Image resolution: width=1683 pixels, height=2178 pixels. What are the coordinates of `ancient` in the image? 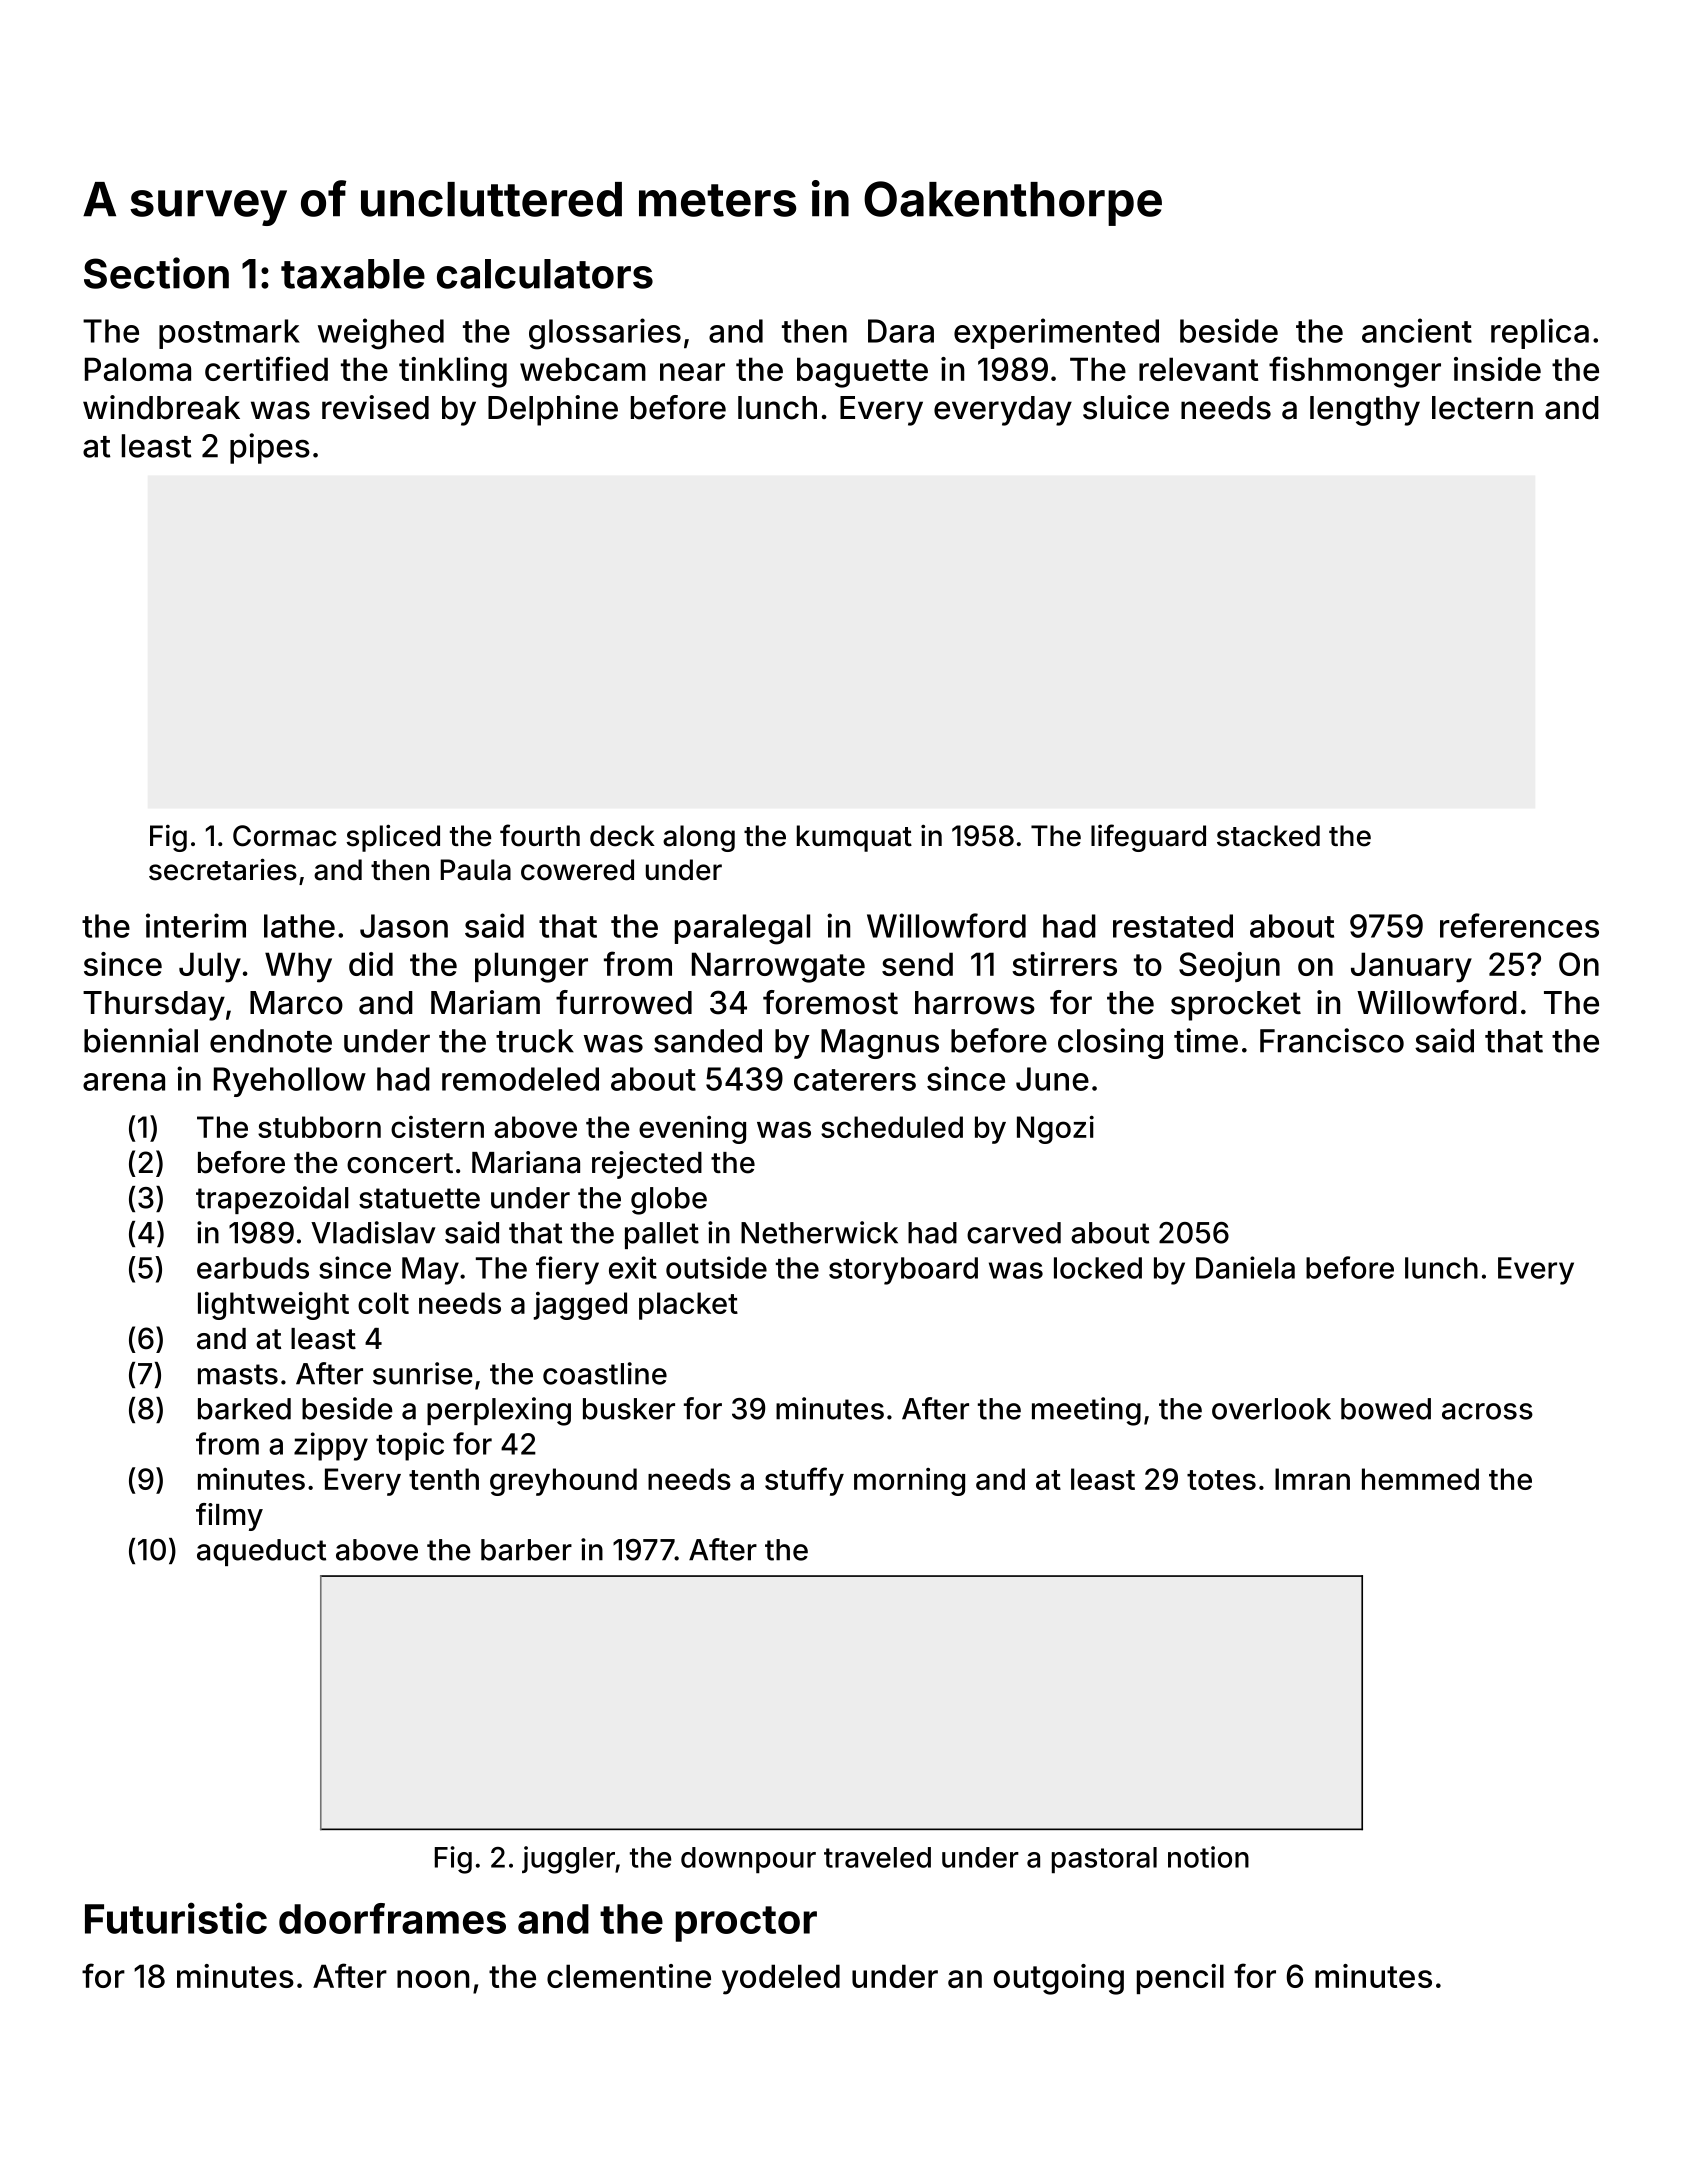 It's located at (1417, 330).
